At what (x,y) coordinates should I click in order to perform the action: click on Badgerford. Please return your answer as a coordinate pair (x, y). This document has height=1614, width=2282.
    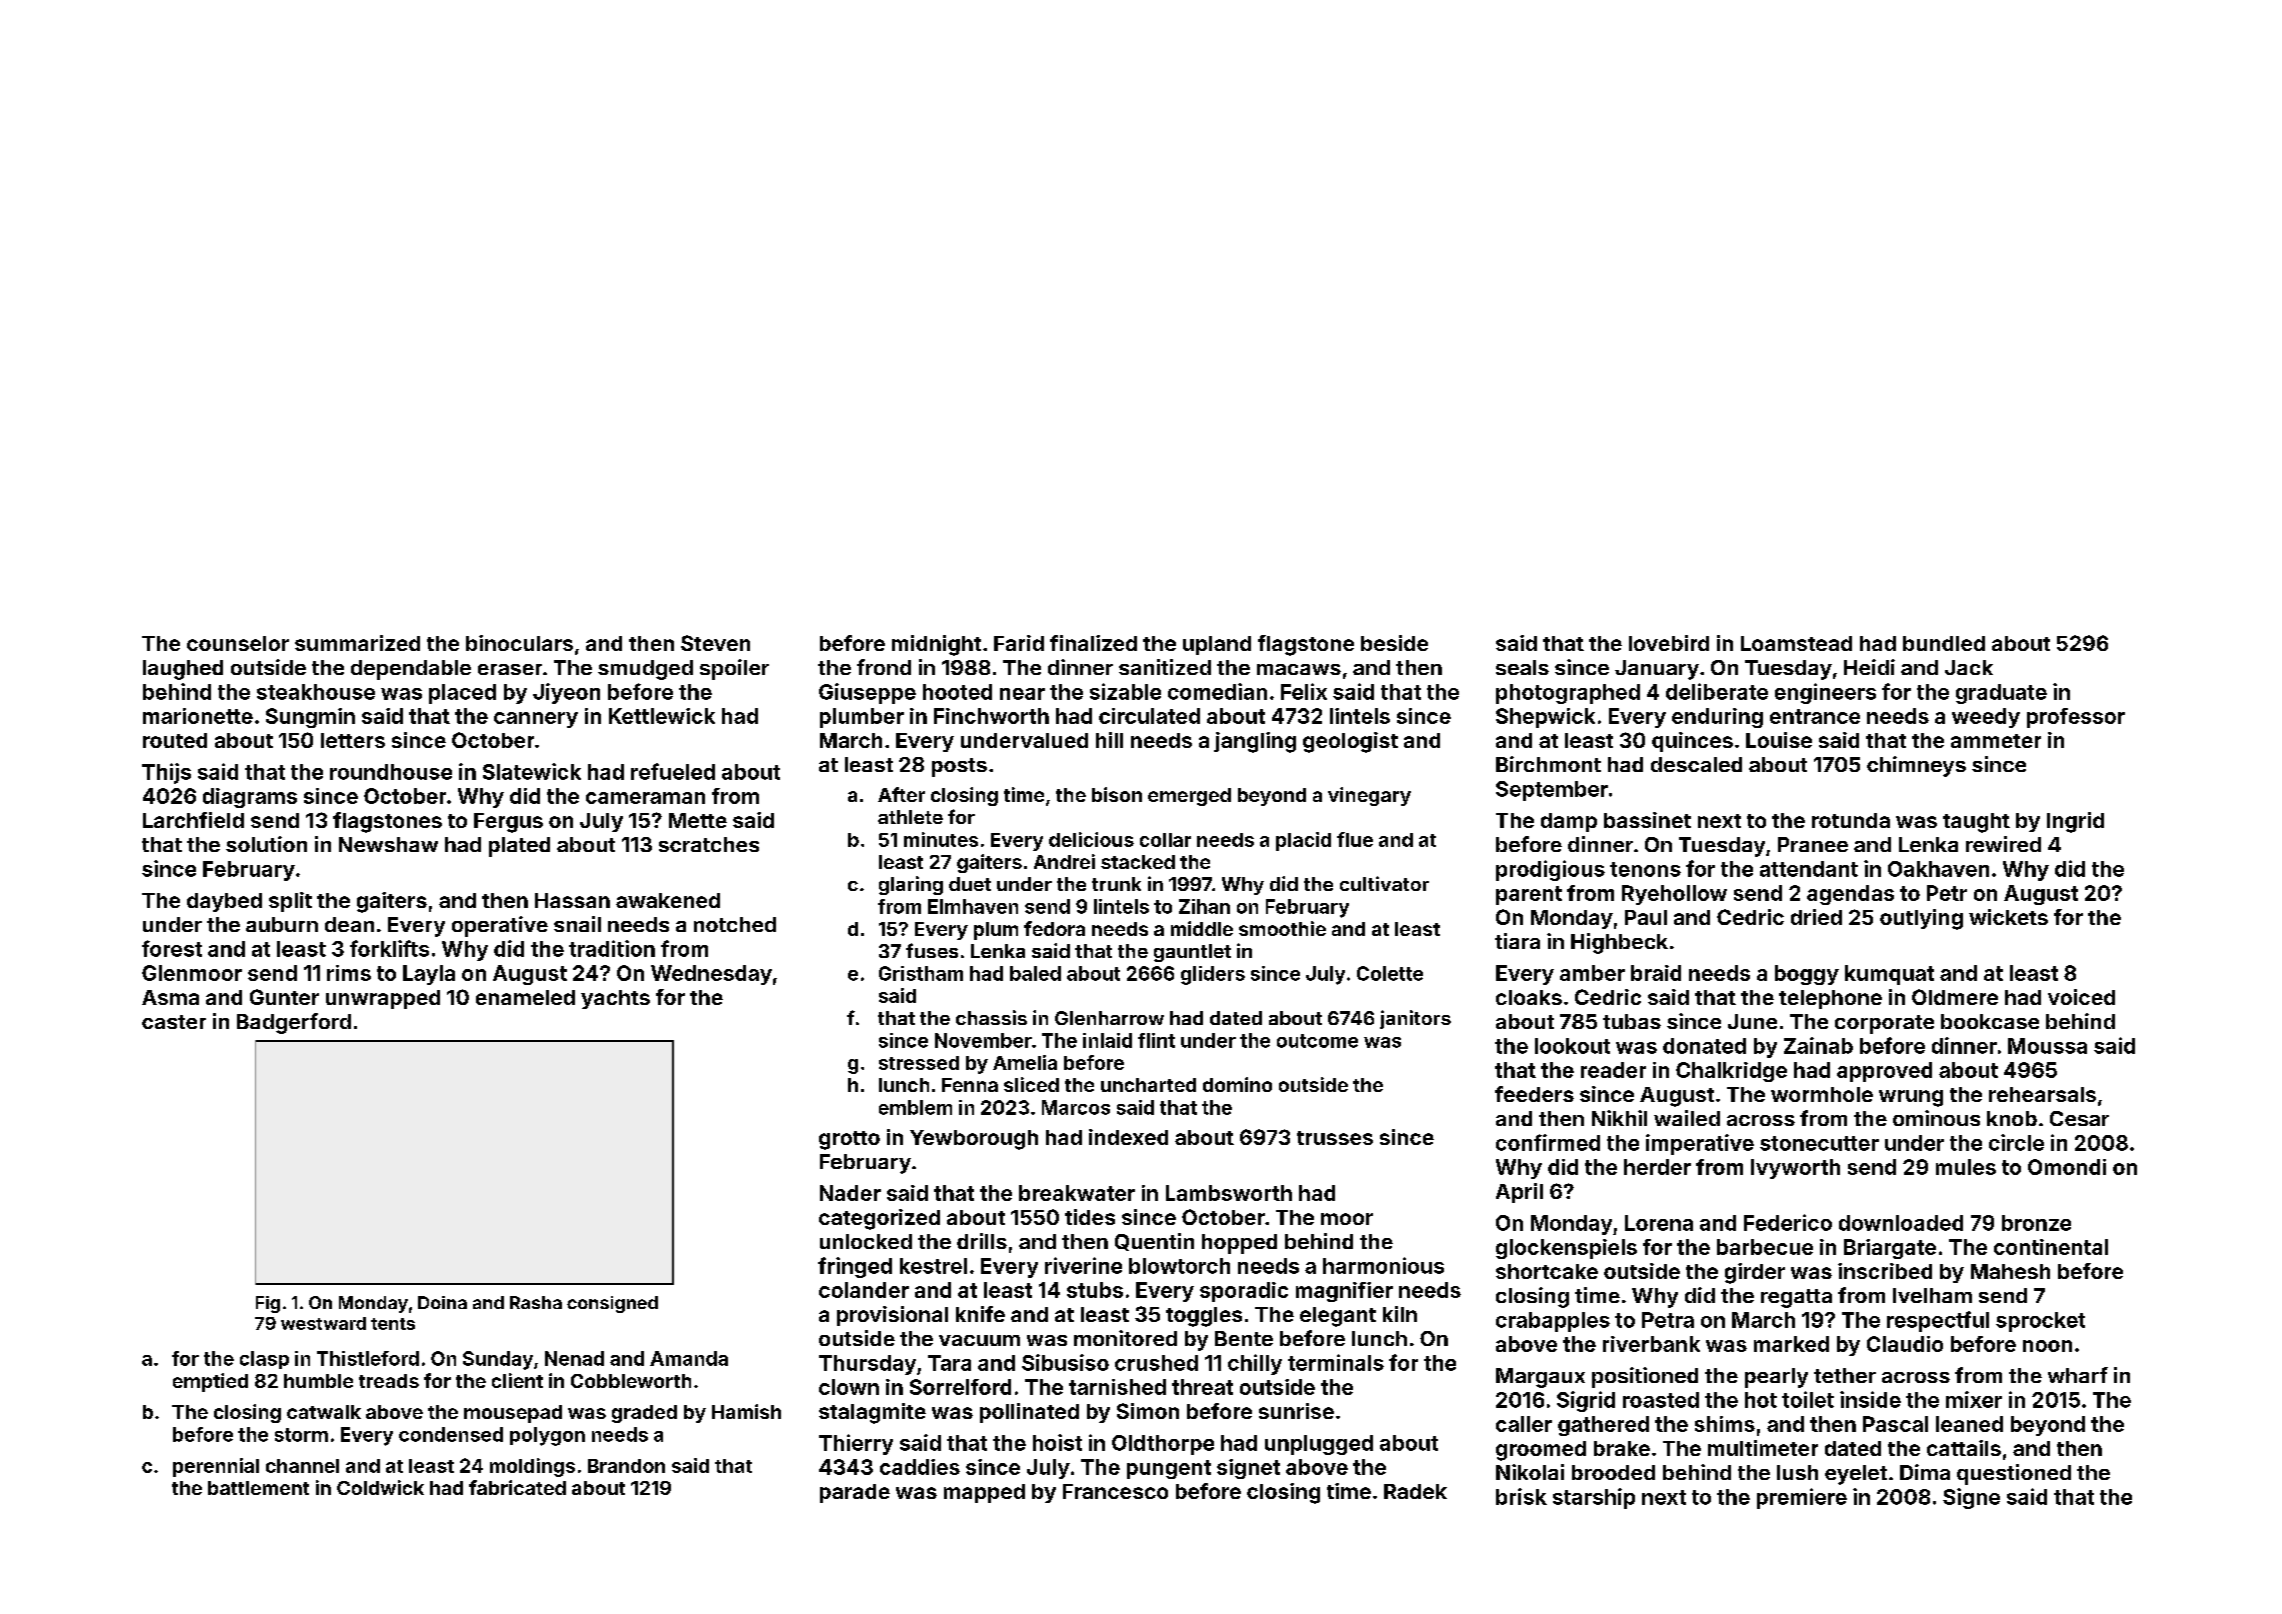
    Looking at the image, I should click on (294, 1023).
